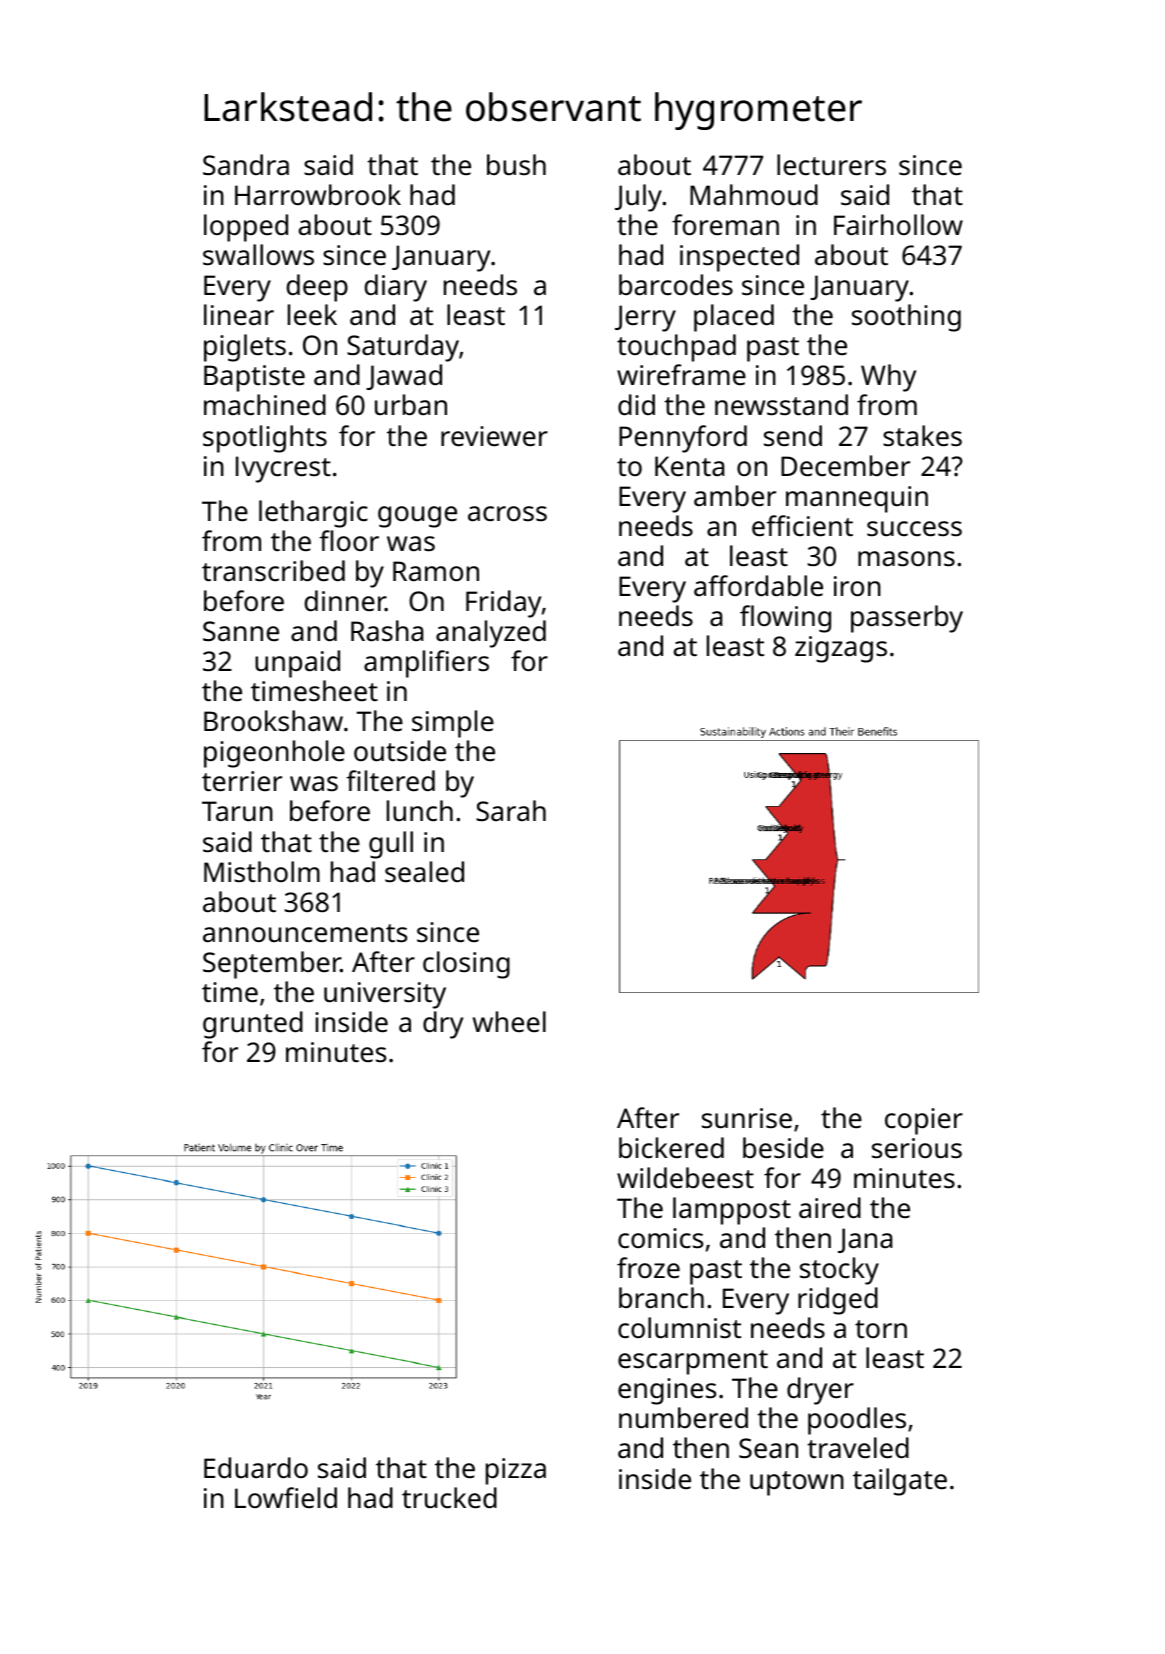 This document has width=1165, height=1654. Describe the element at coordinates (385, 995) in the document. I see `university` at that location.
